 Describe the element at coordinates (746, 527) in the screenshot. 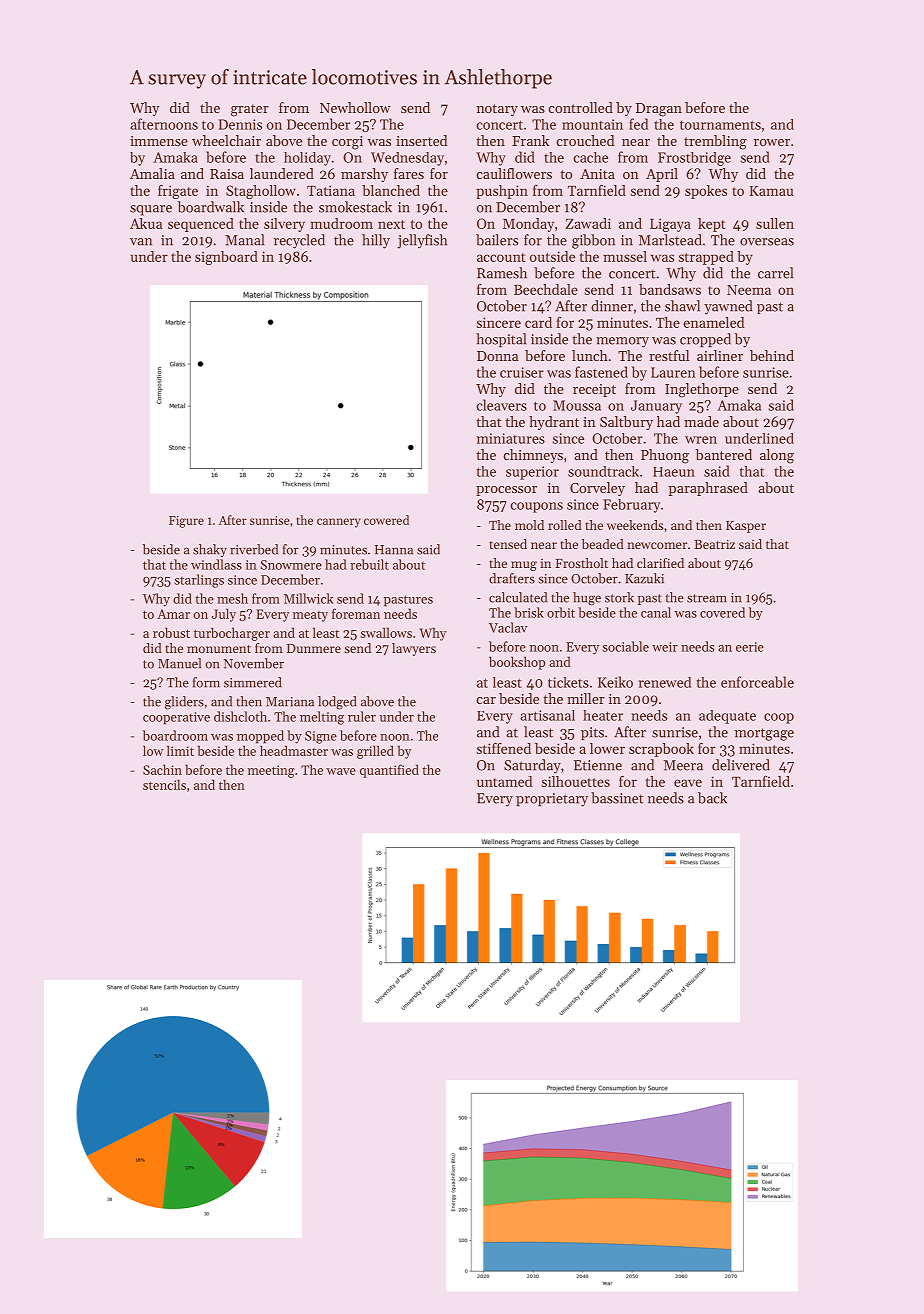

I see `Kasper` at that location.
